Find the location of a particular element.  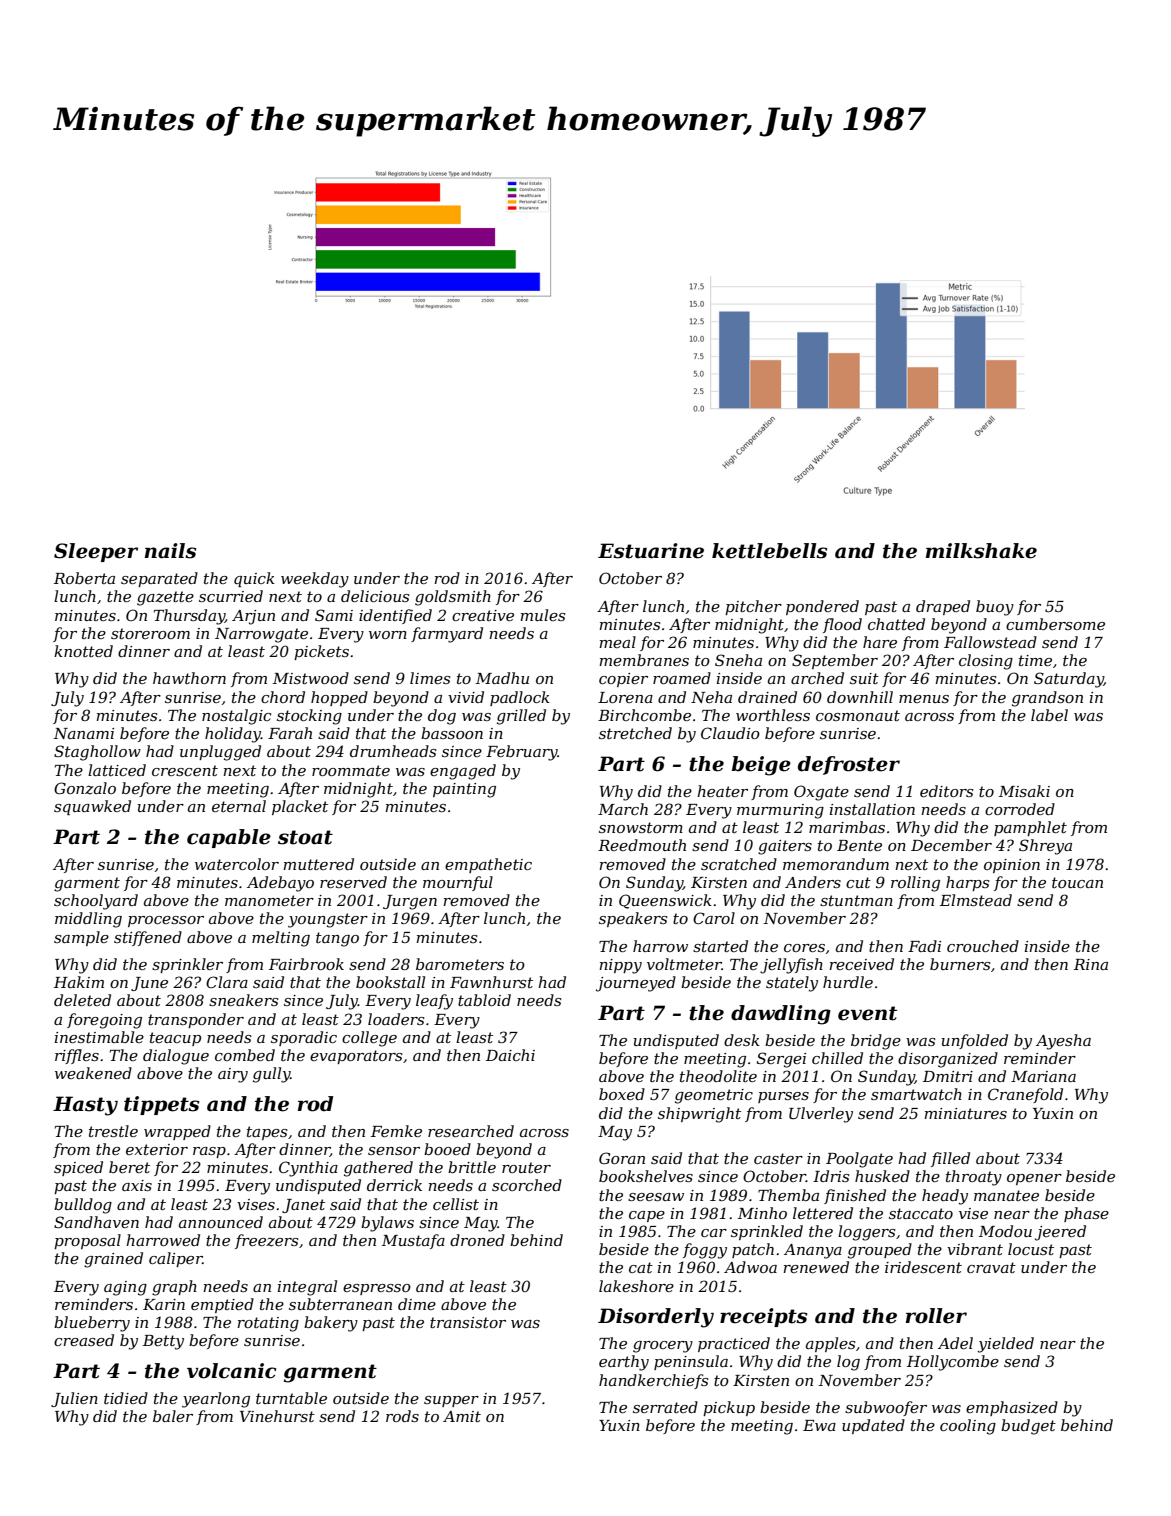

padlock is located at coordinates (520, 698).
